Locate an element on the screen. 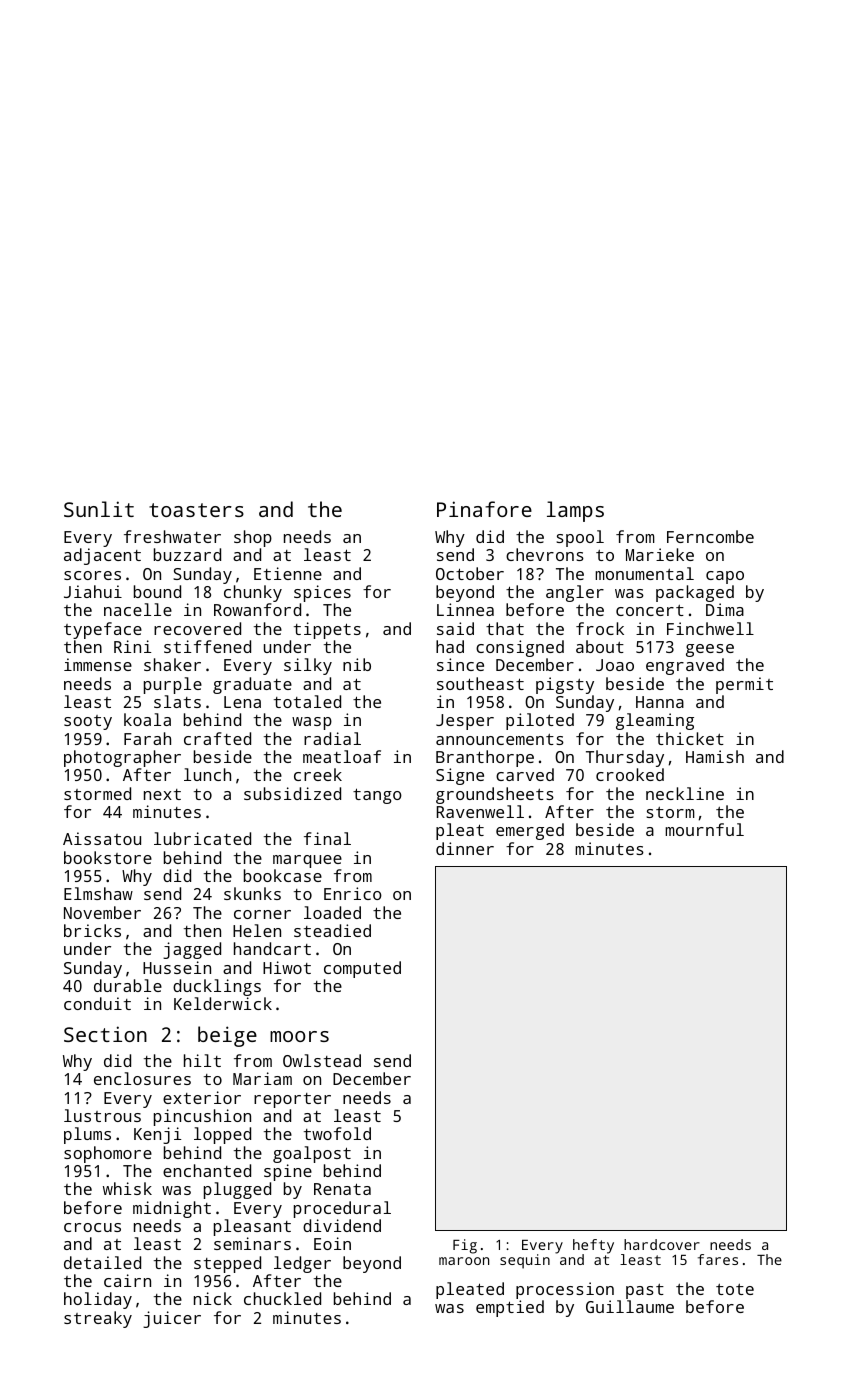  that is located at coordinates (505, 628).
